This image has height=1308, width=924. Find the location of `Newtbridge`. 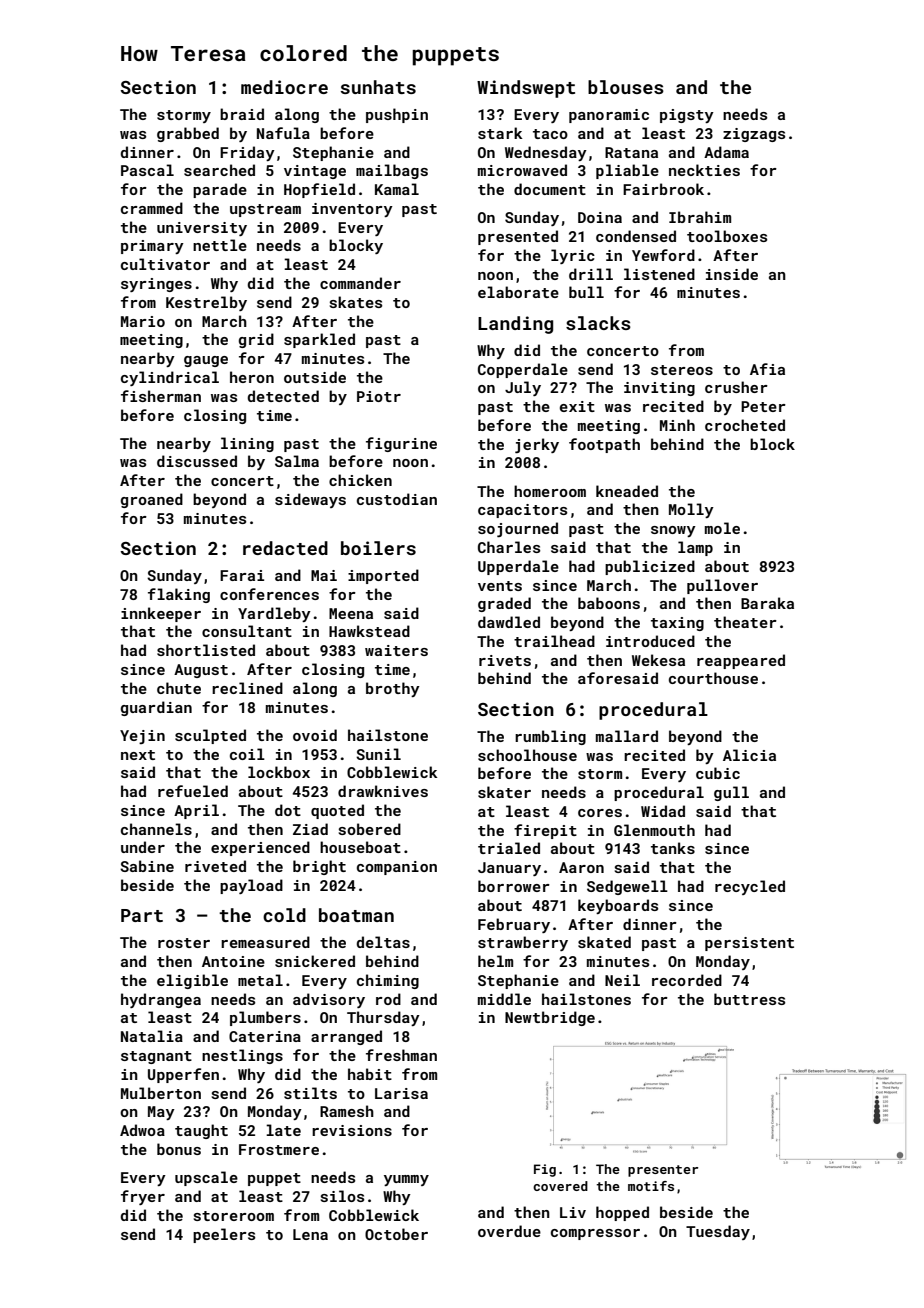

Newtbridge is located at coordinates (550, 1018).
